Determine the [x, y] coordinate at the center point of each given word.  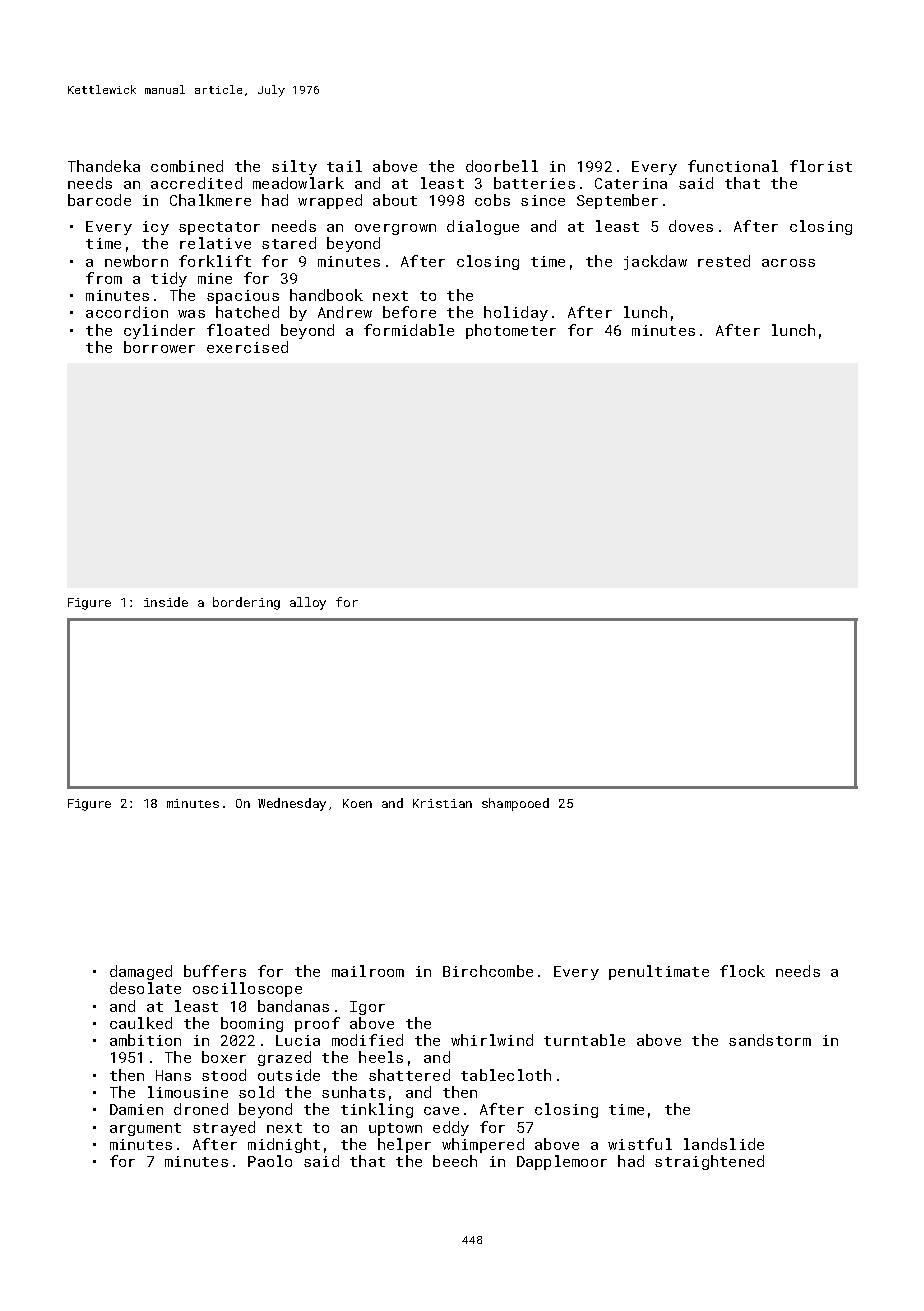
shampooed [515, 804]
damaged [141, 972]
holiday [516, 313]
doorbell [502, 166]
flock [742, 971]
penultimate [659, 972]
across [788, 263]
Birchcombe [488, 971]
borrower [159, 347]
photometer [511, 331]
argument [145, 1129]
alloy [308, 603]
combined [187, 166]
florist [821, 166]
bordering [246, 603]
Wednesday [292, 804]
